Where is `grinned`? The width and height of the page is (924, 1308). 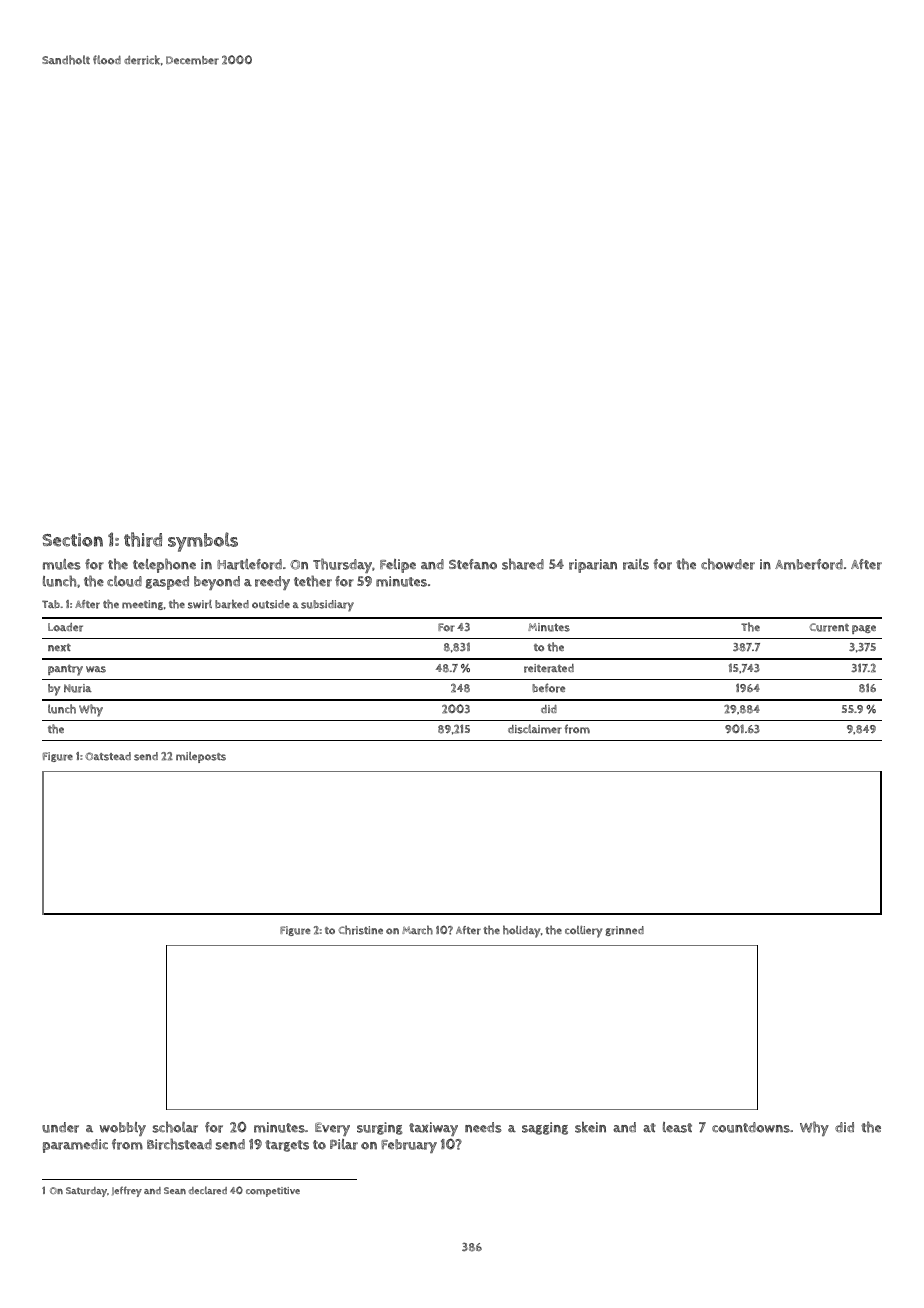 grinned is located at coordinates (624, 931).
